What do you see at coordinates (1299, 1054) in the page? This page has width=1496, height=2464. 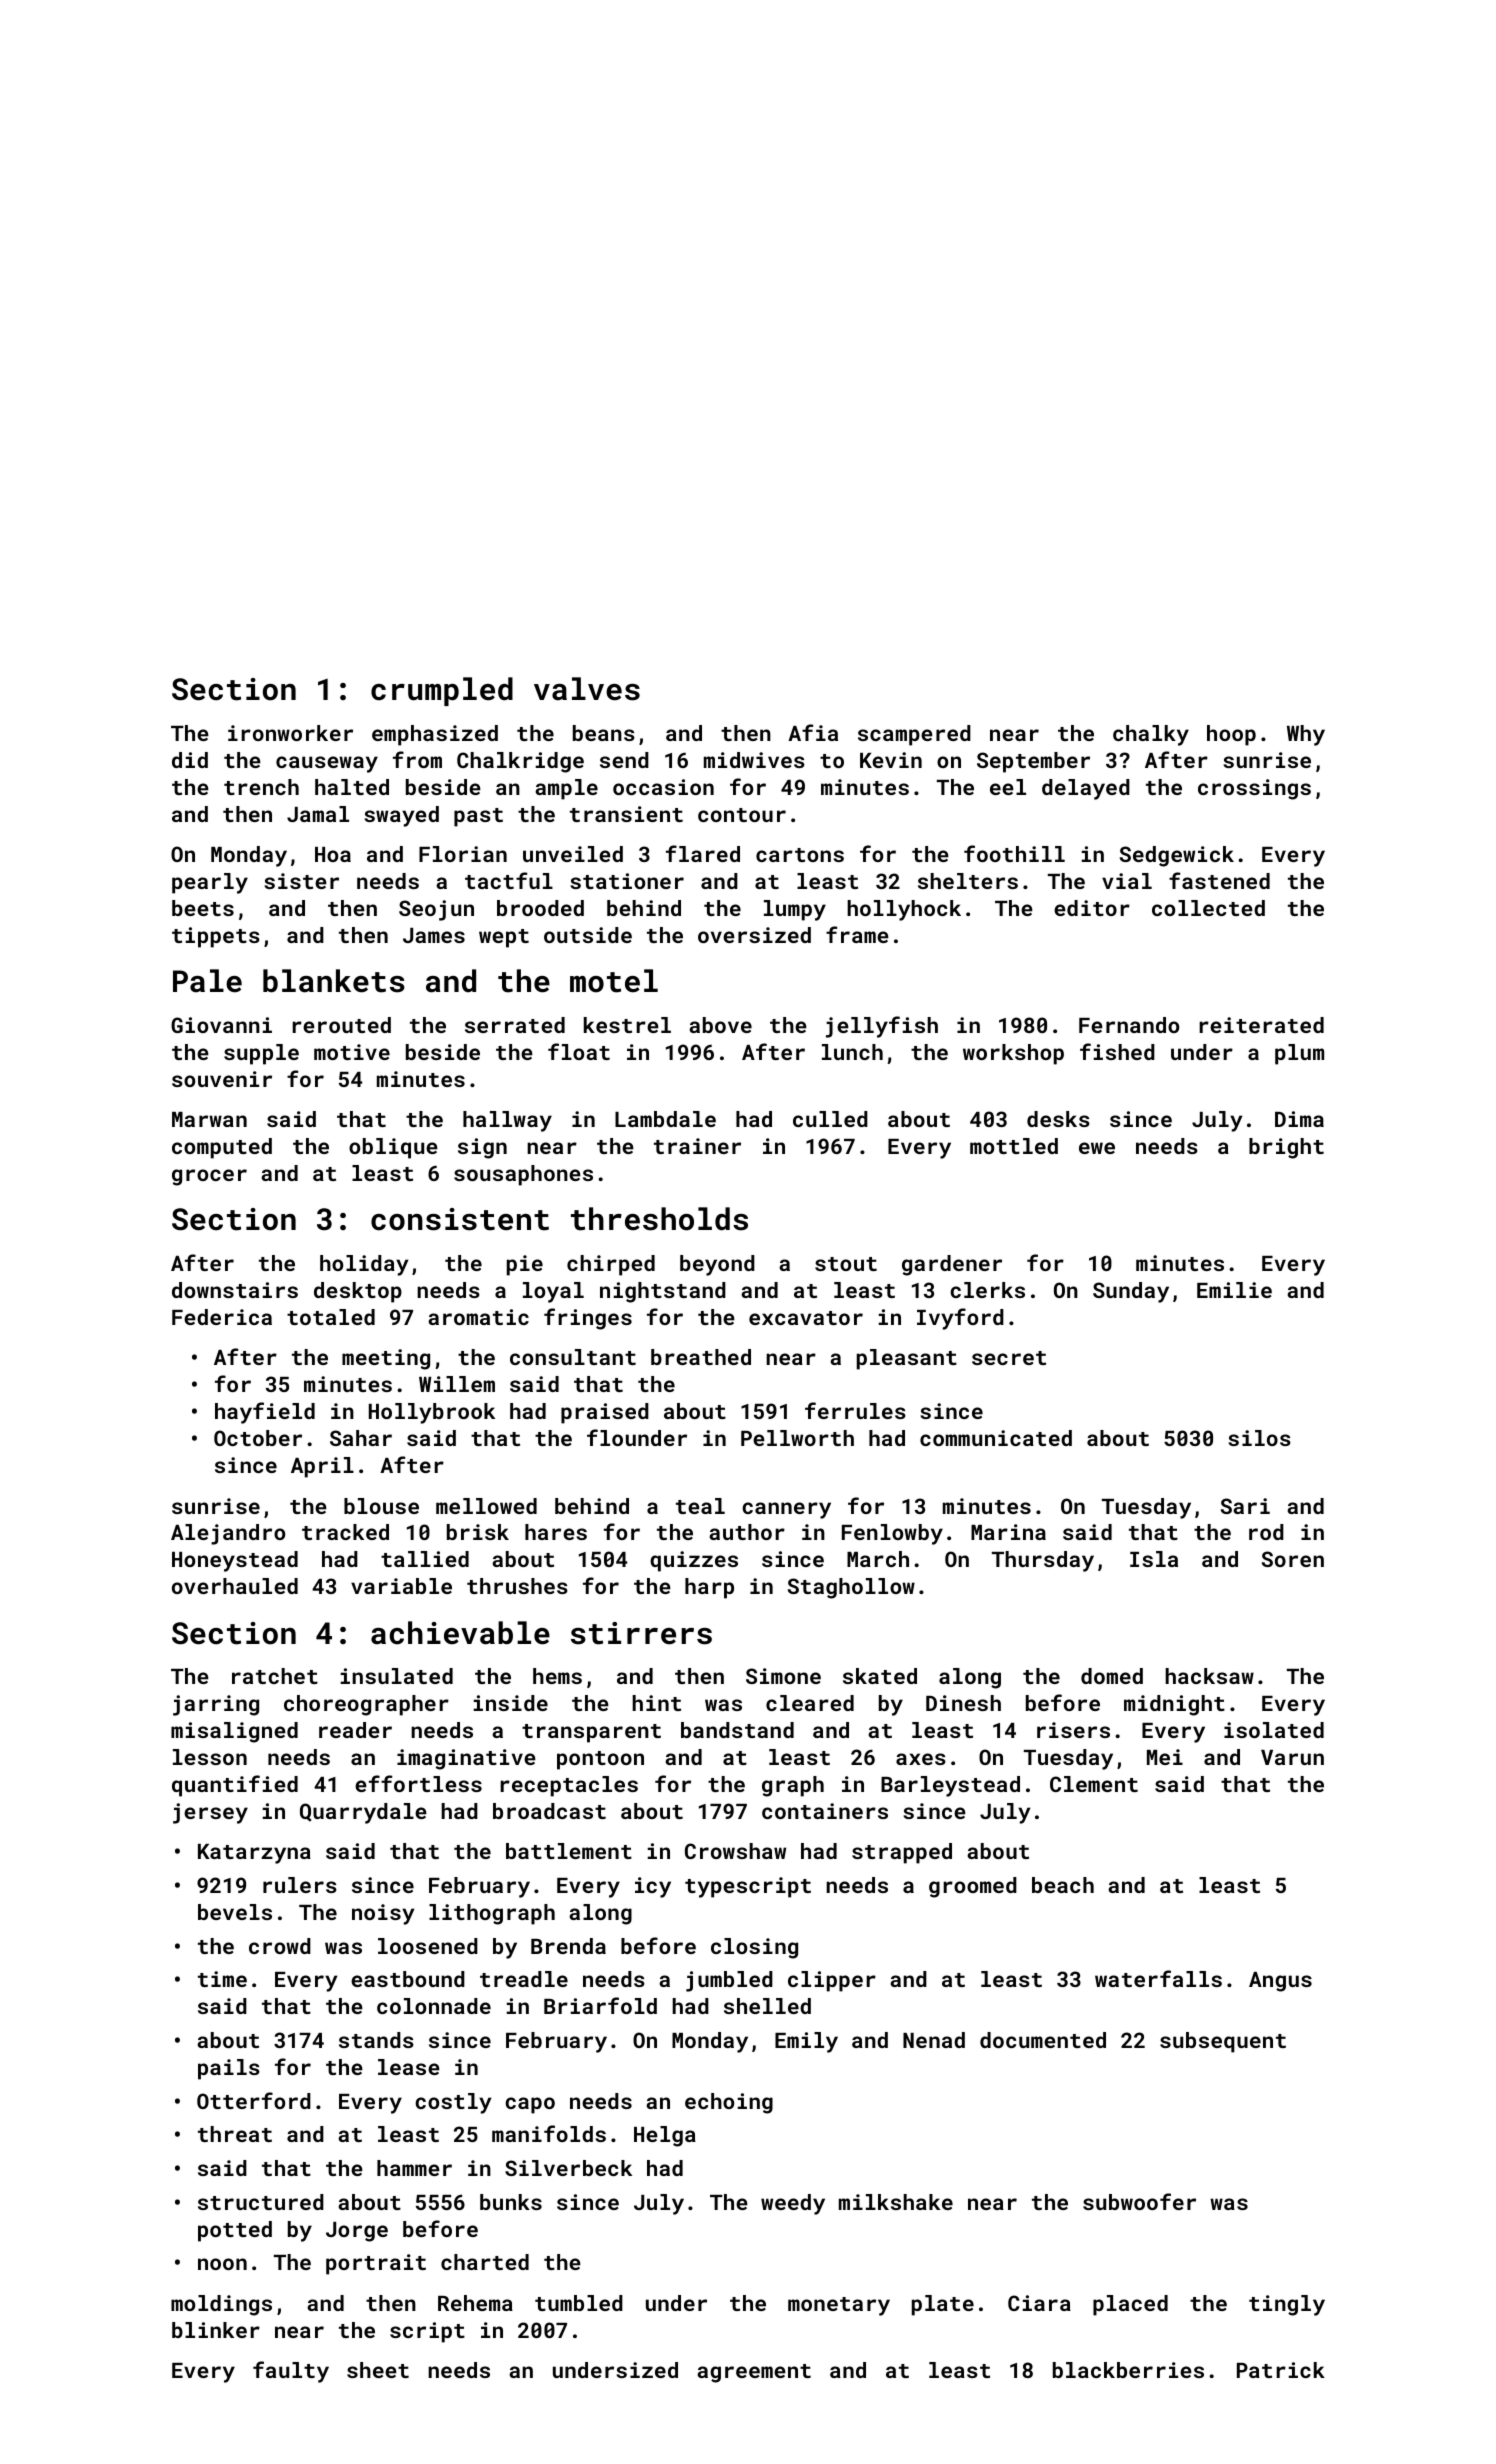 I see `plum` at bounding box center [1299, 1054].
